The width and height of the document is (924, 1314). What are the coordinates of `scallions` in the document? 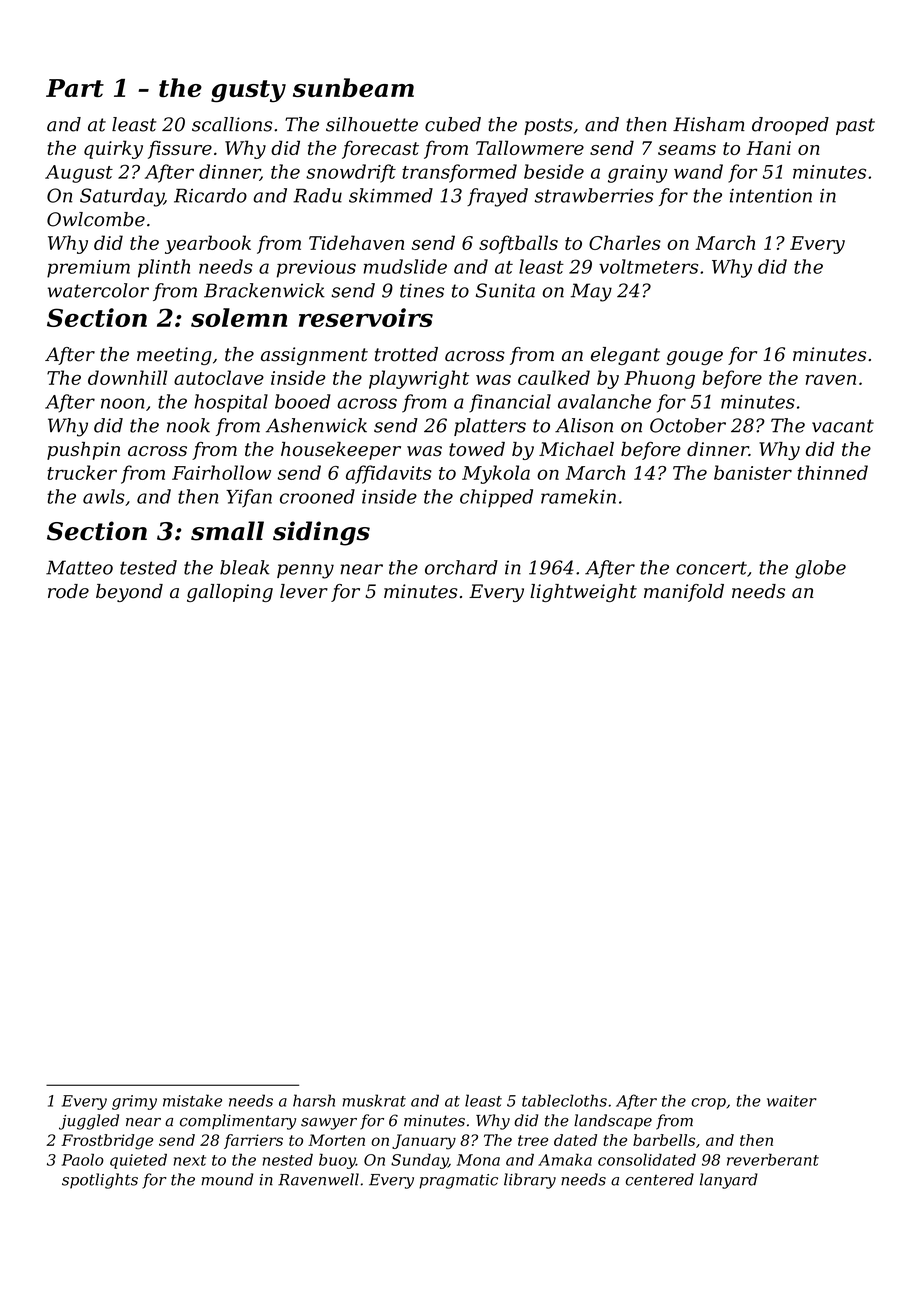 It's located at (232, 124).
